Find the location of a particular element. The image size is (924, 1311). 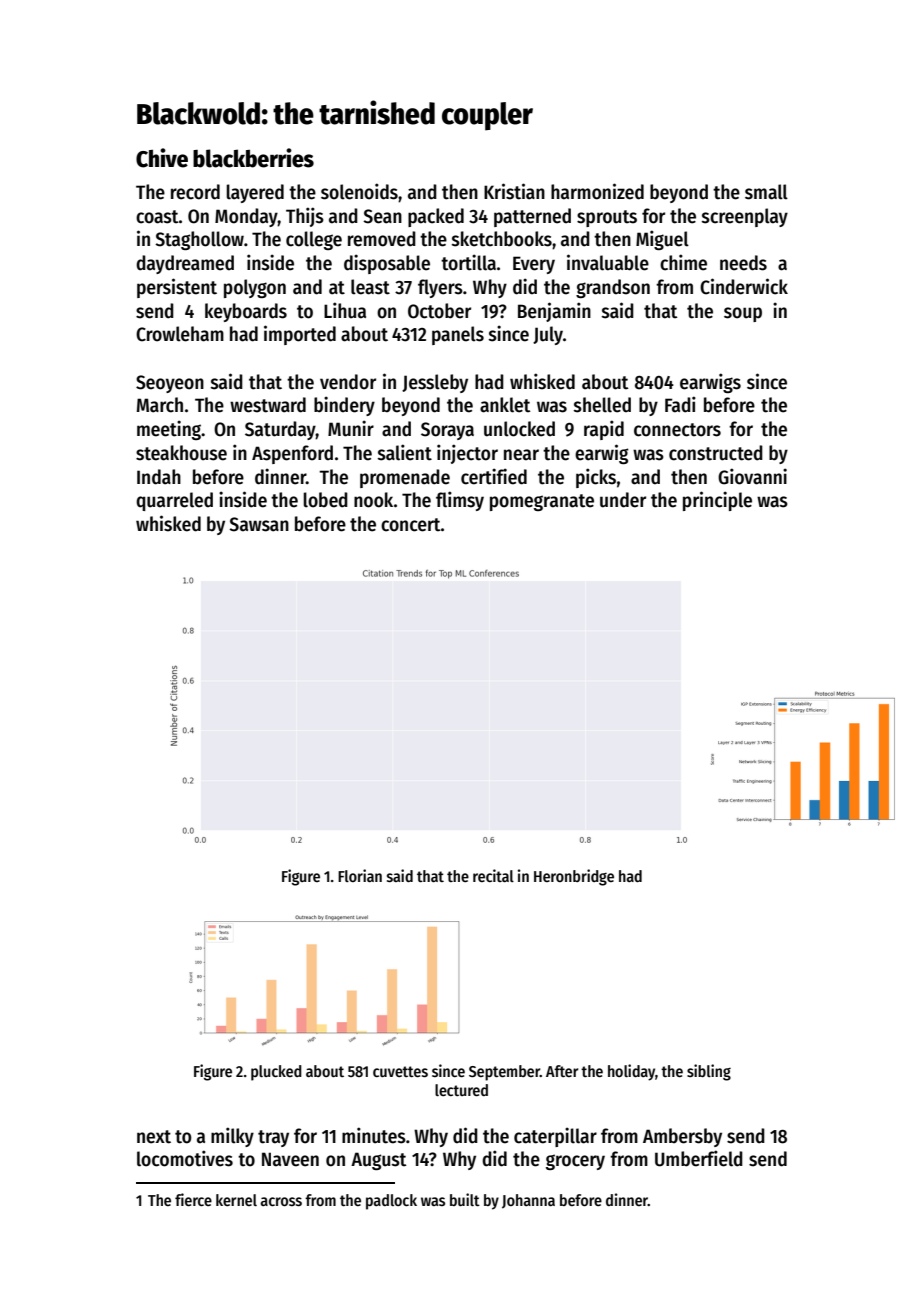

Giovanni is located at coordinates (752, 476).
